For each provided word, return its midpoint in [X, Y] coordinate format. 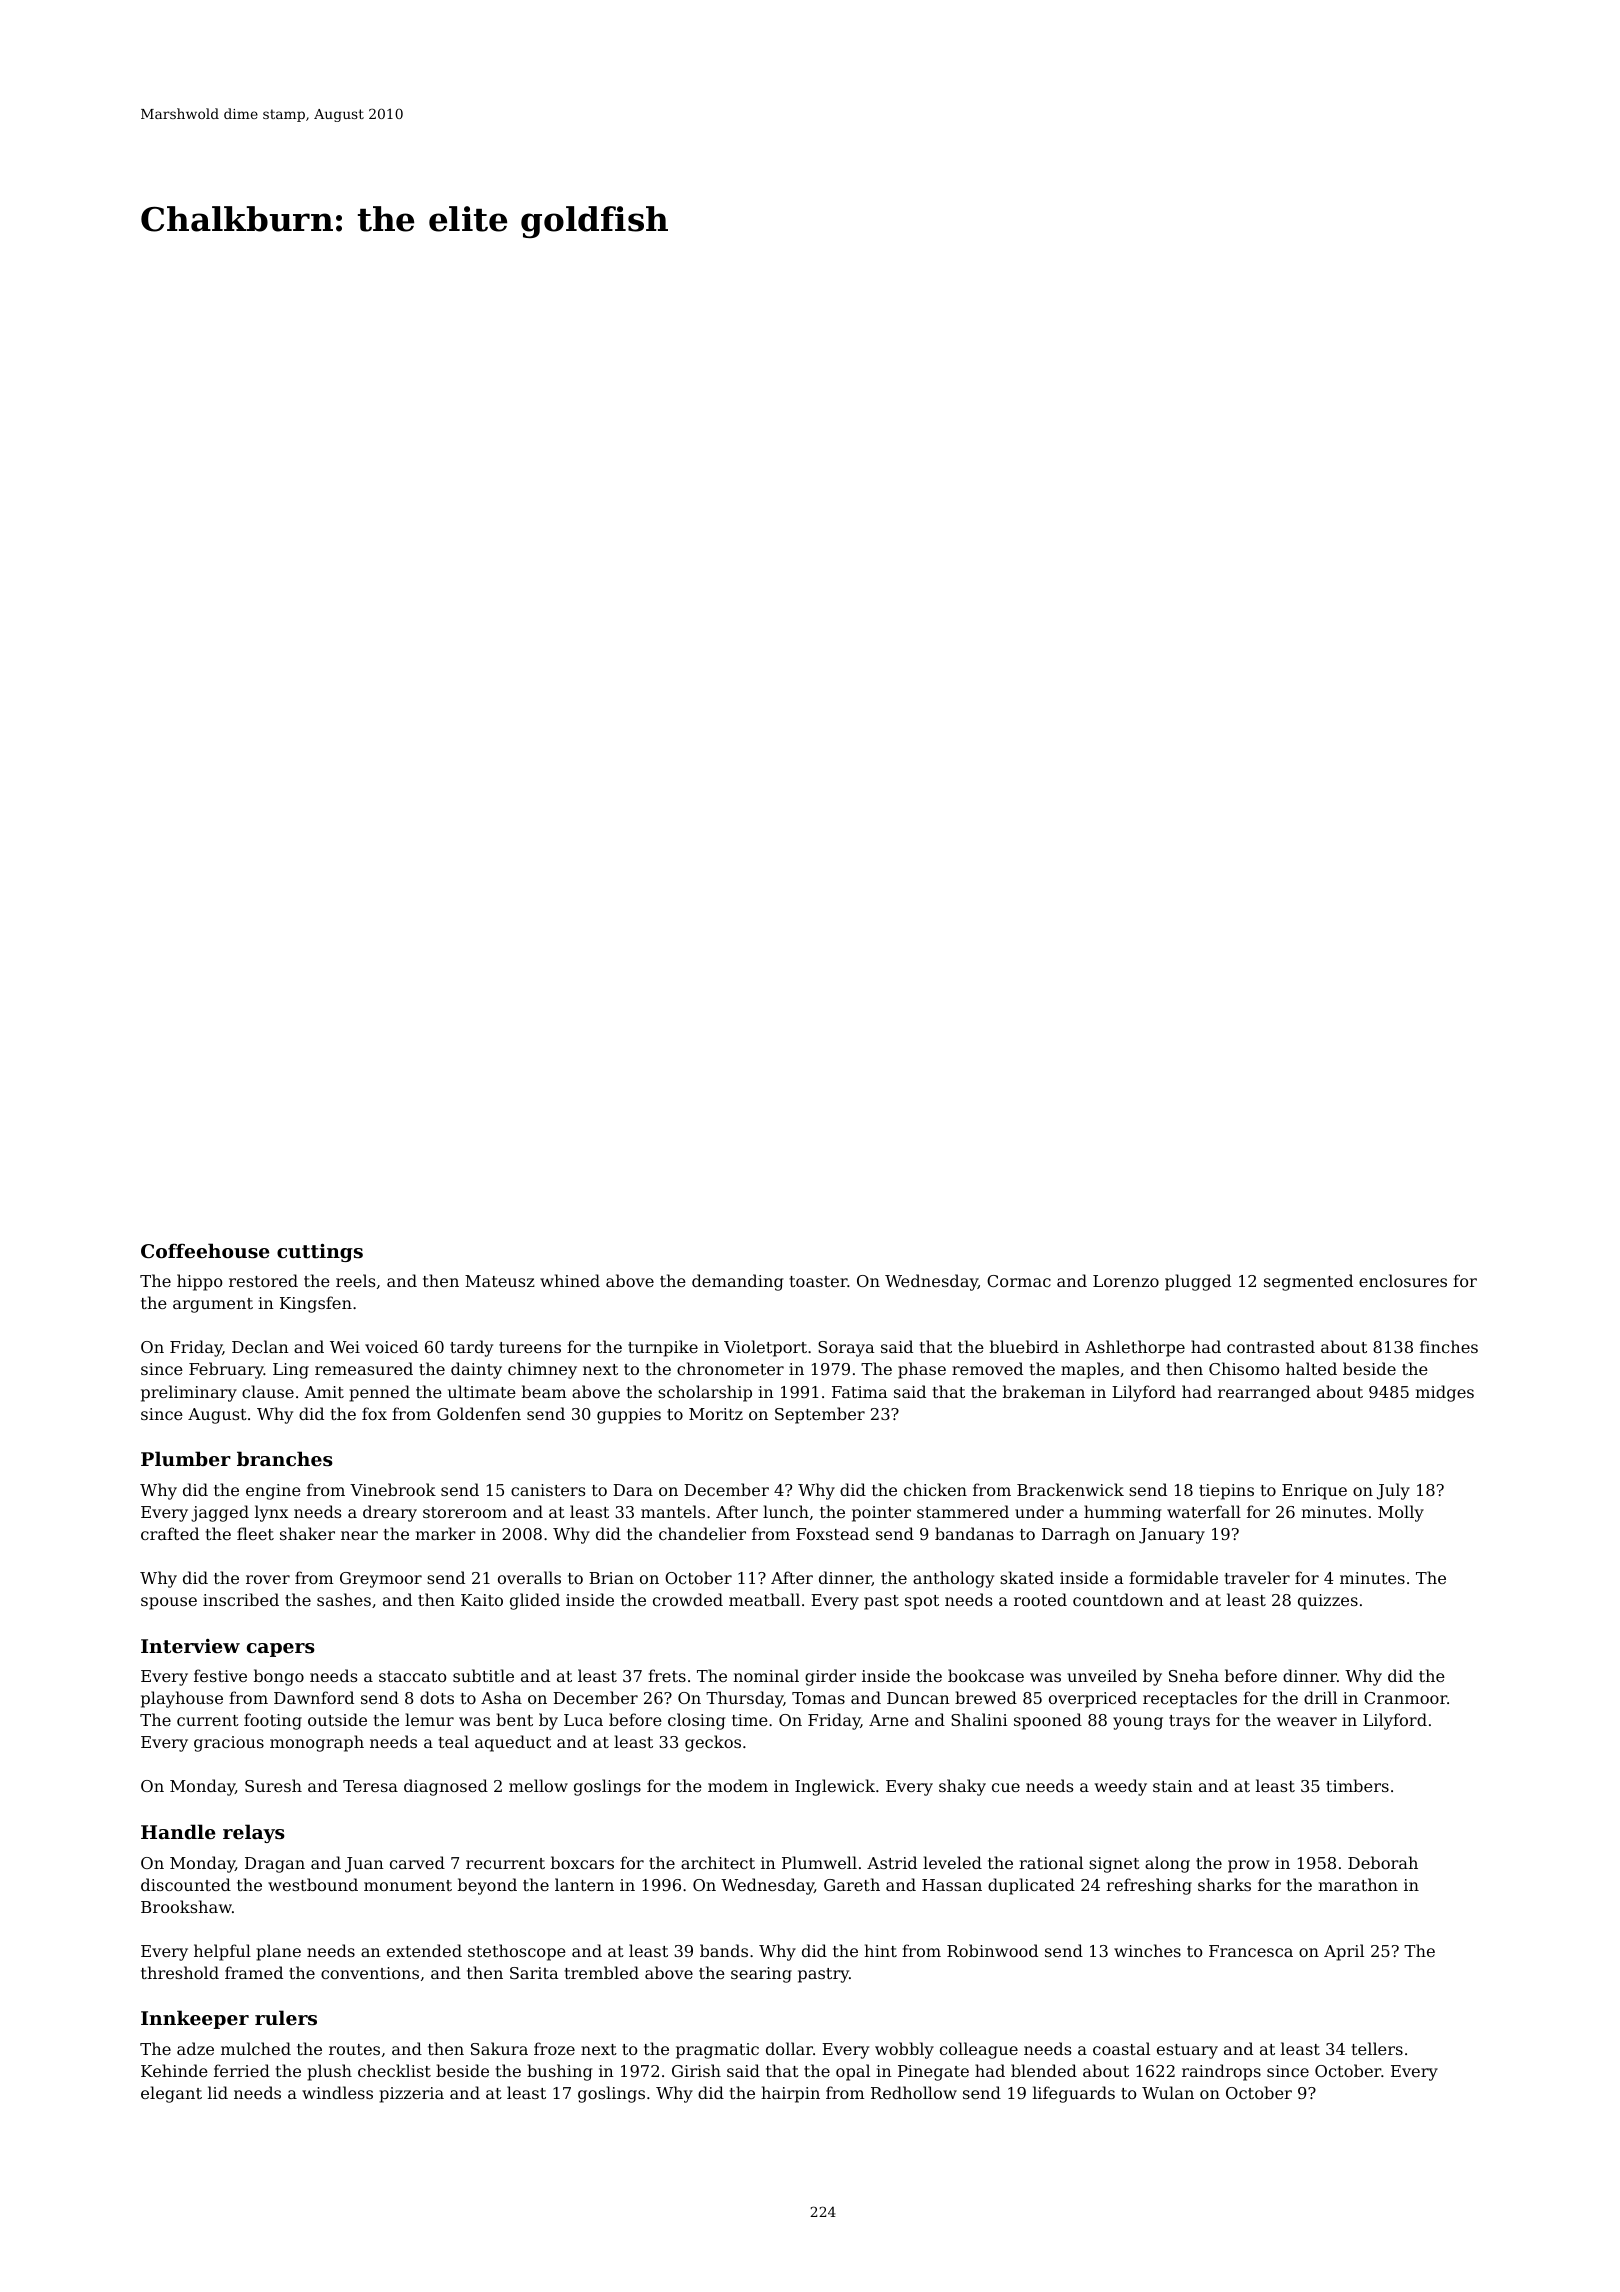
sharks [1224, 1884]
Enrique [1314, 1492]
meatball [764, 1599]
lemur [429, 1719]
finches [1449, 1346]
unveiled [1102, 1675]
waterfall [1204, 1511]
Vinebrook [393, 1489]
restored [263, 1280]
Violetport [765, 1348]
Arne [889, 1720]
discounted [186, 1884]
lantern [584, 1884]
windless [337, 2092]
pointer [881, 1514]
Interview [190, 1646]
